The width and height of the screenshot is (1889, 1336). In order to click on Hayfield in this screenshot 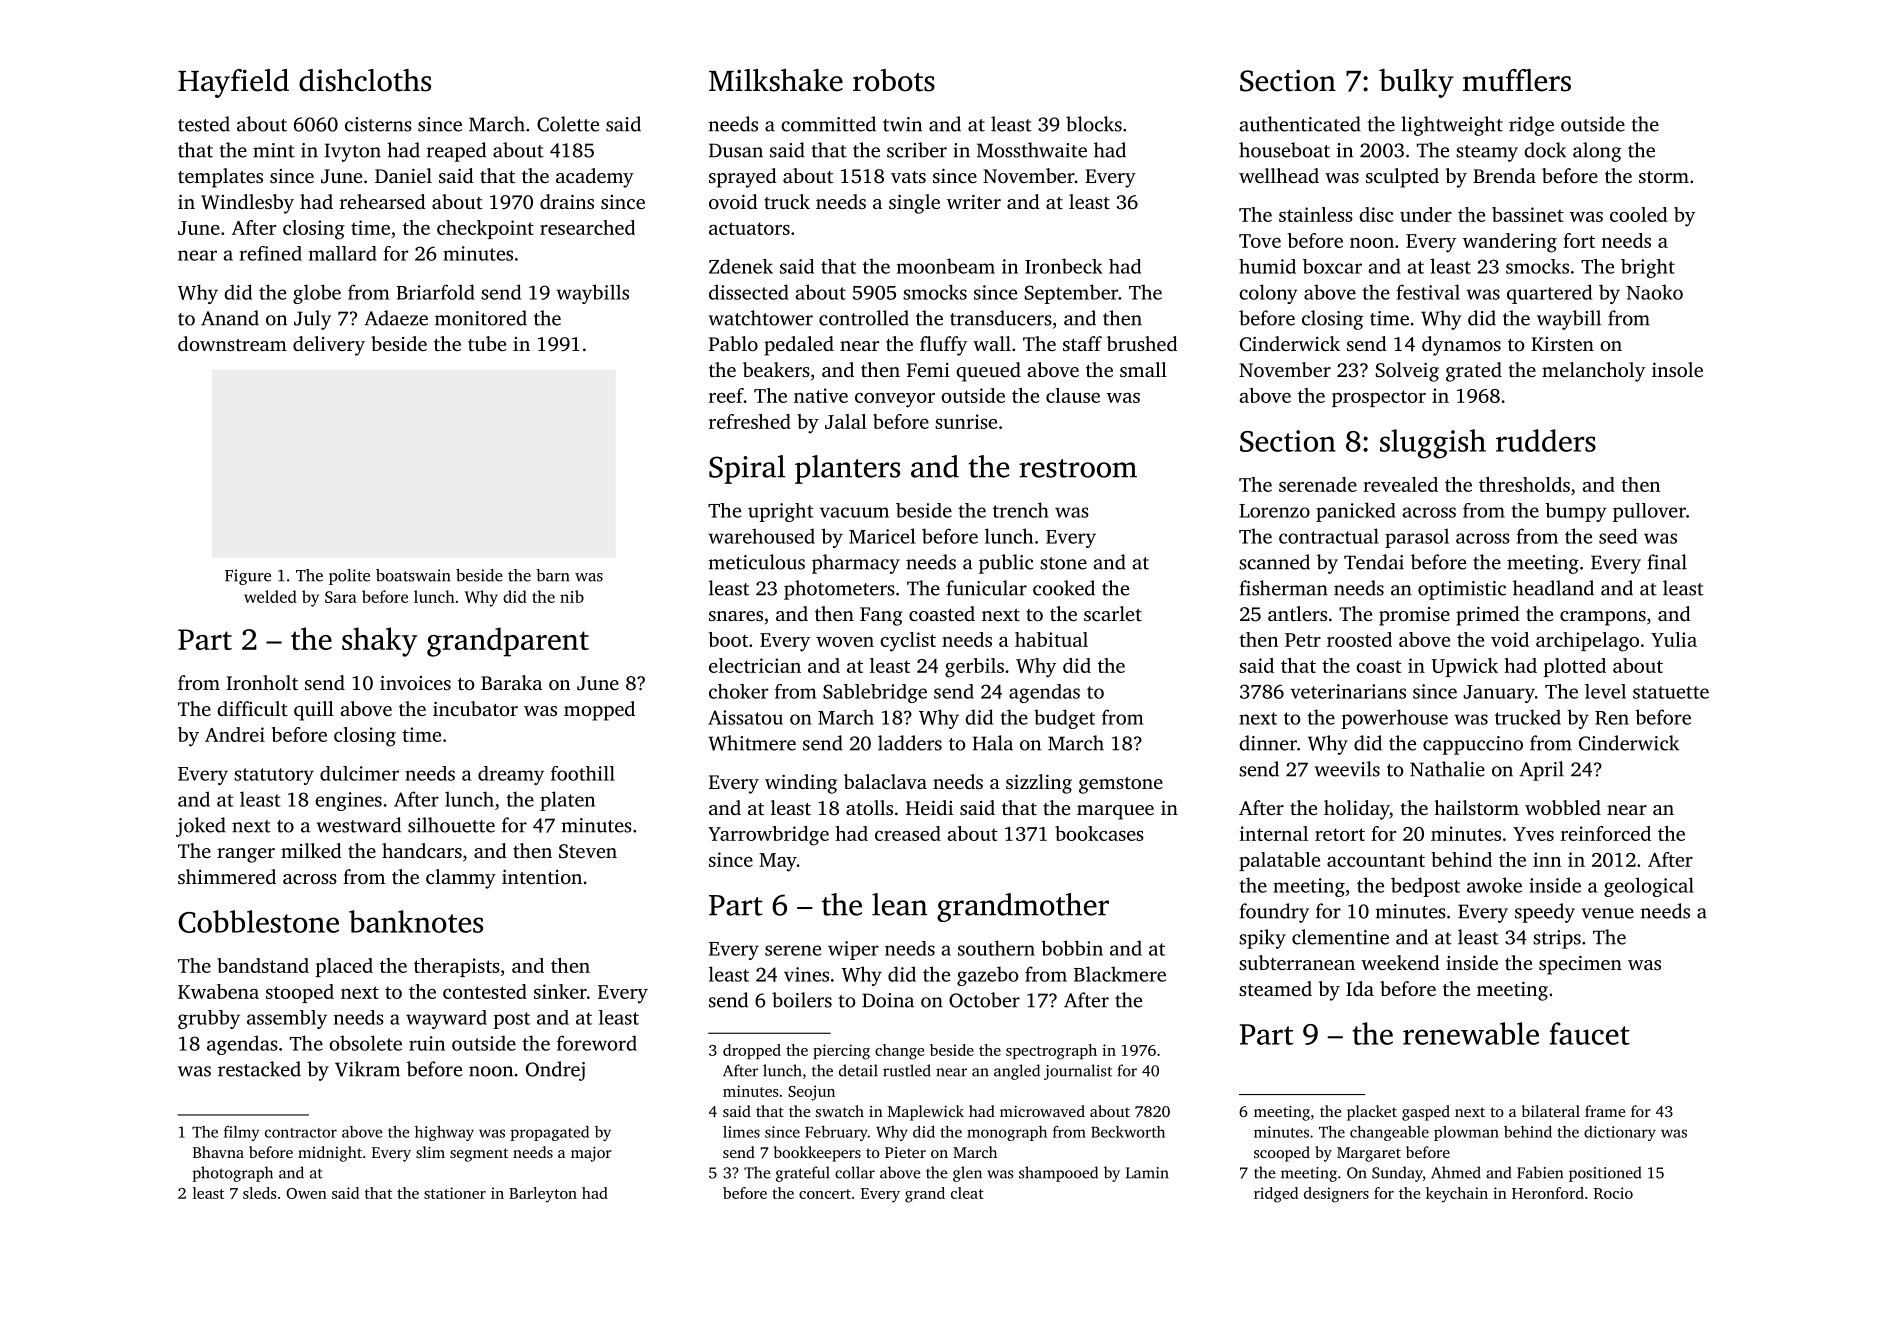, I will do `click(233, 83)`.
